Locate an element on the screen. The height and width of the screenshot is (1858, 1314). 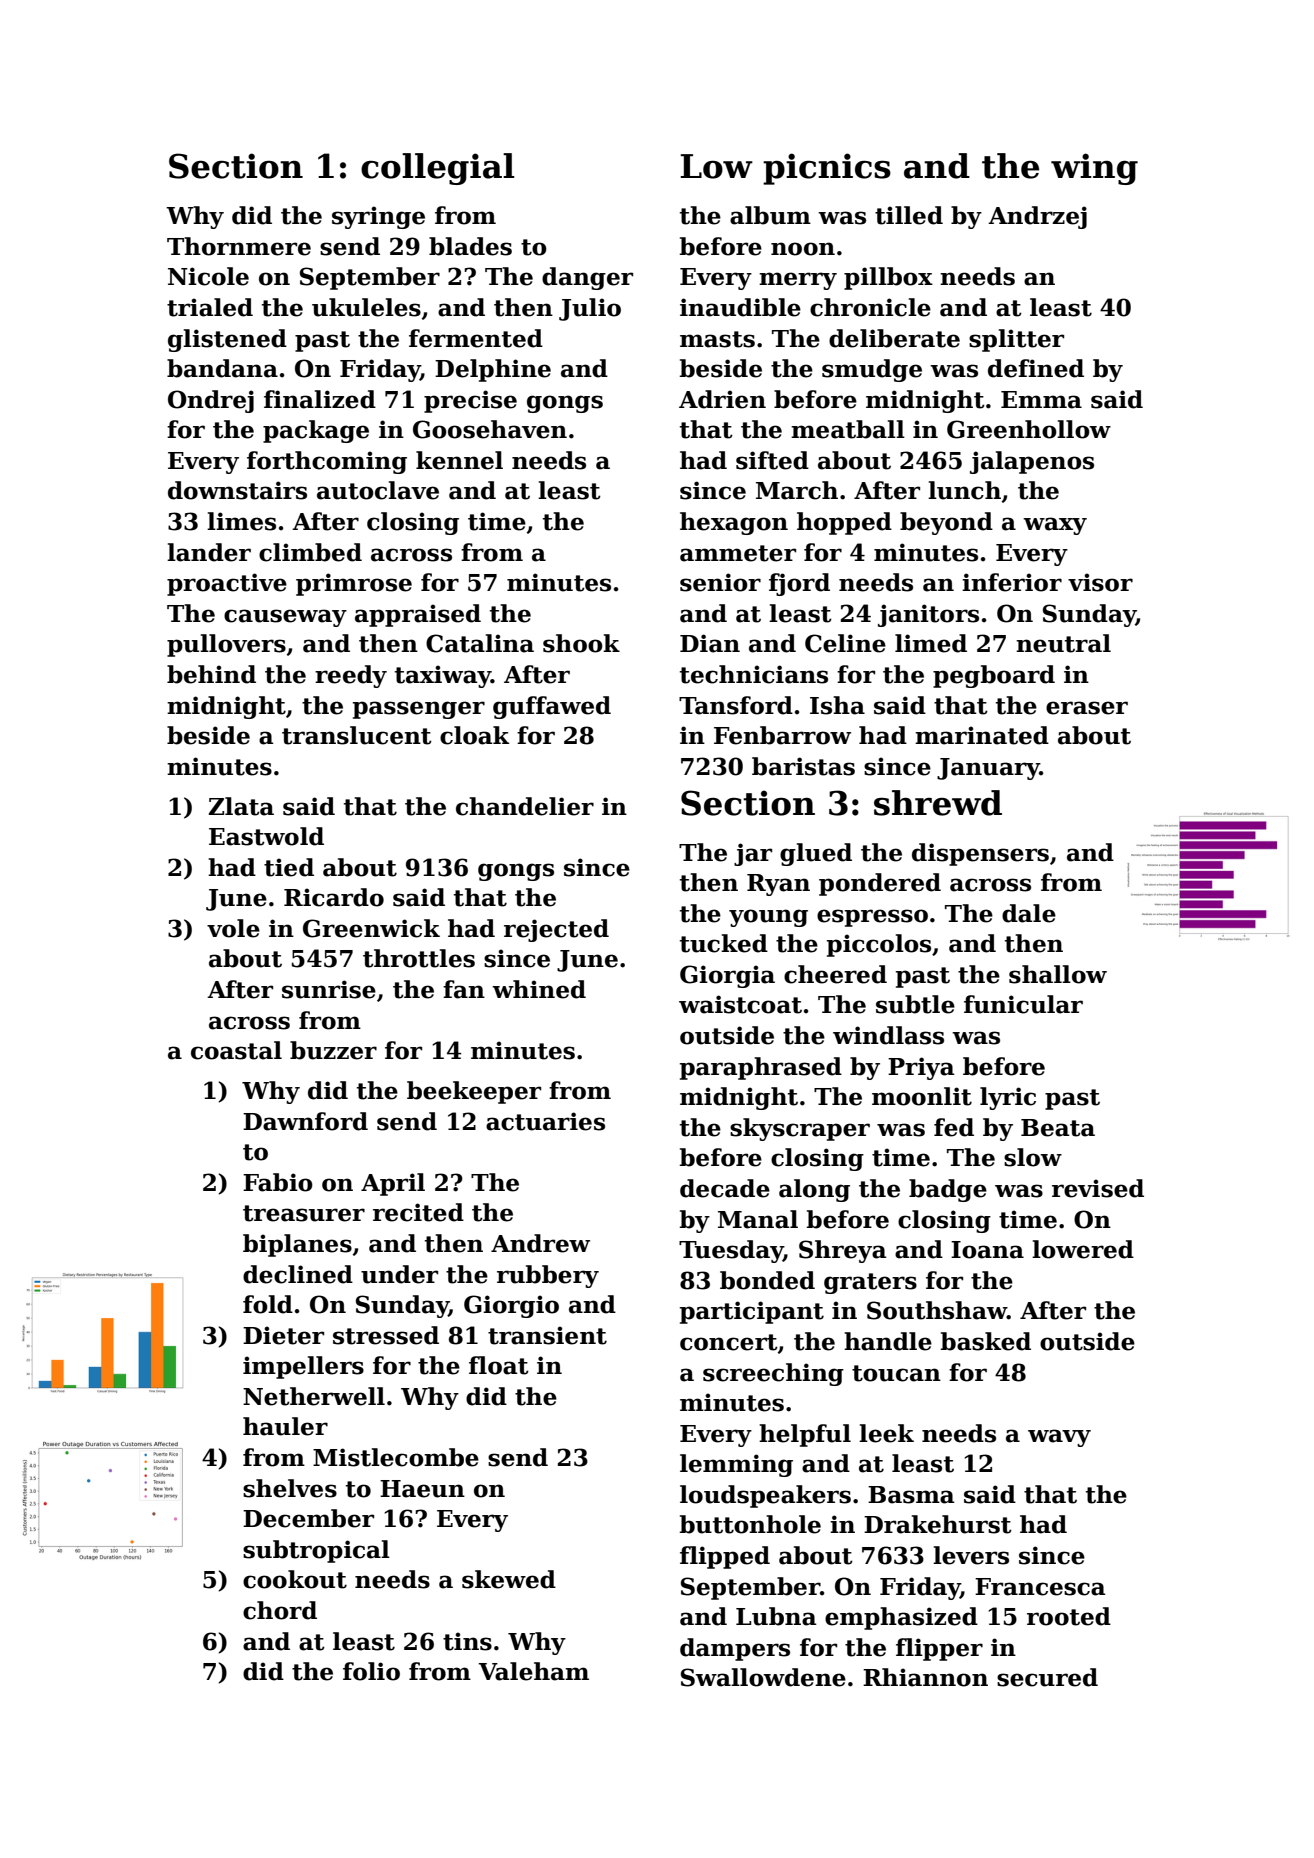
Manal is located at coordinates (758, 1219).
